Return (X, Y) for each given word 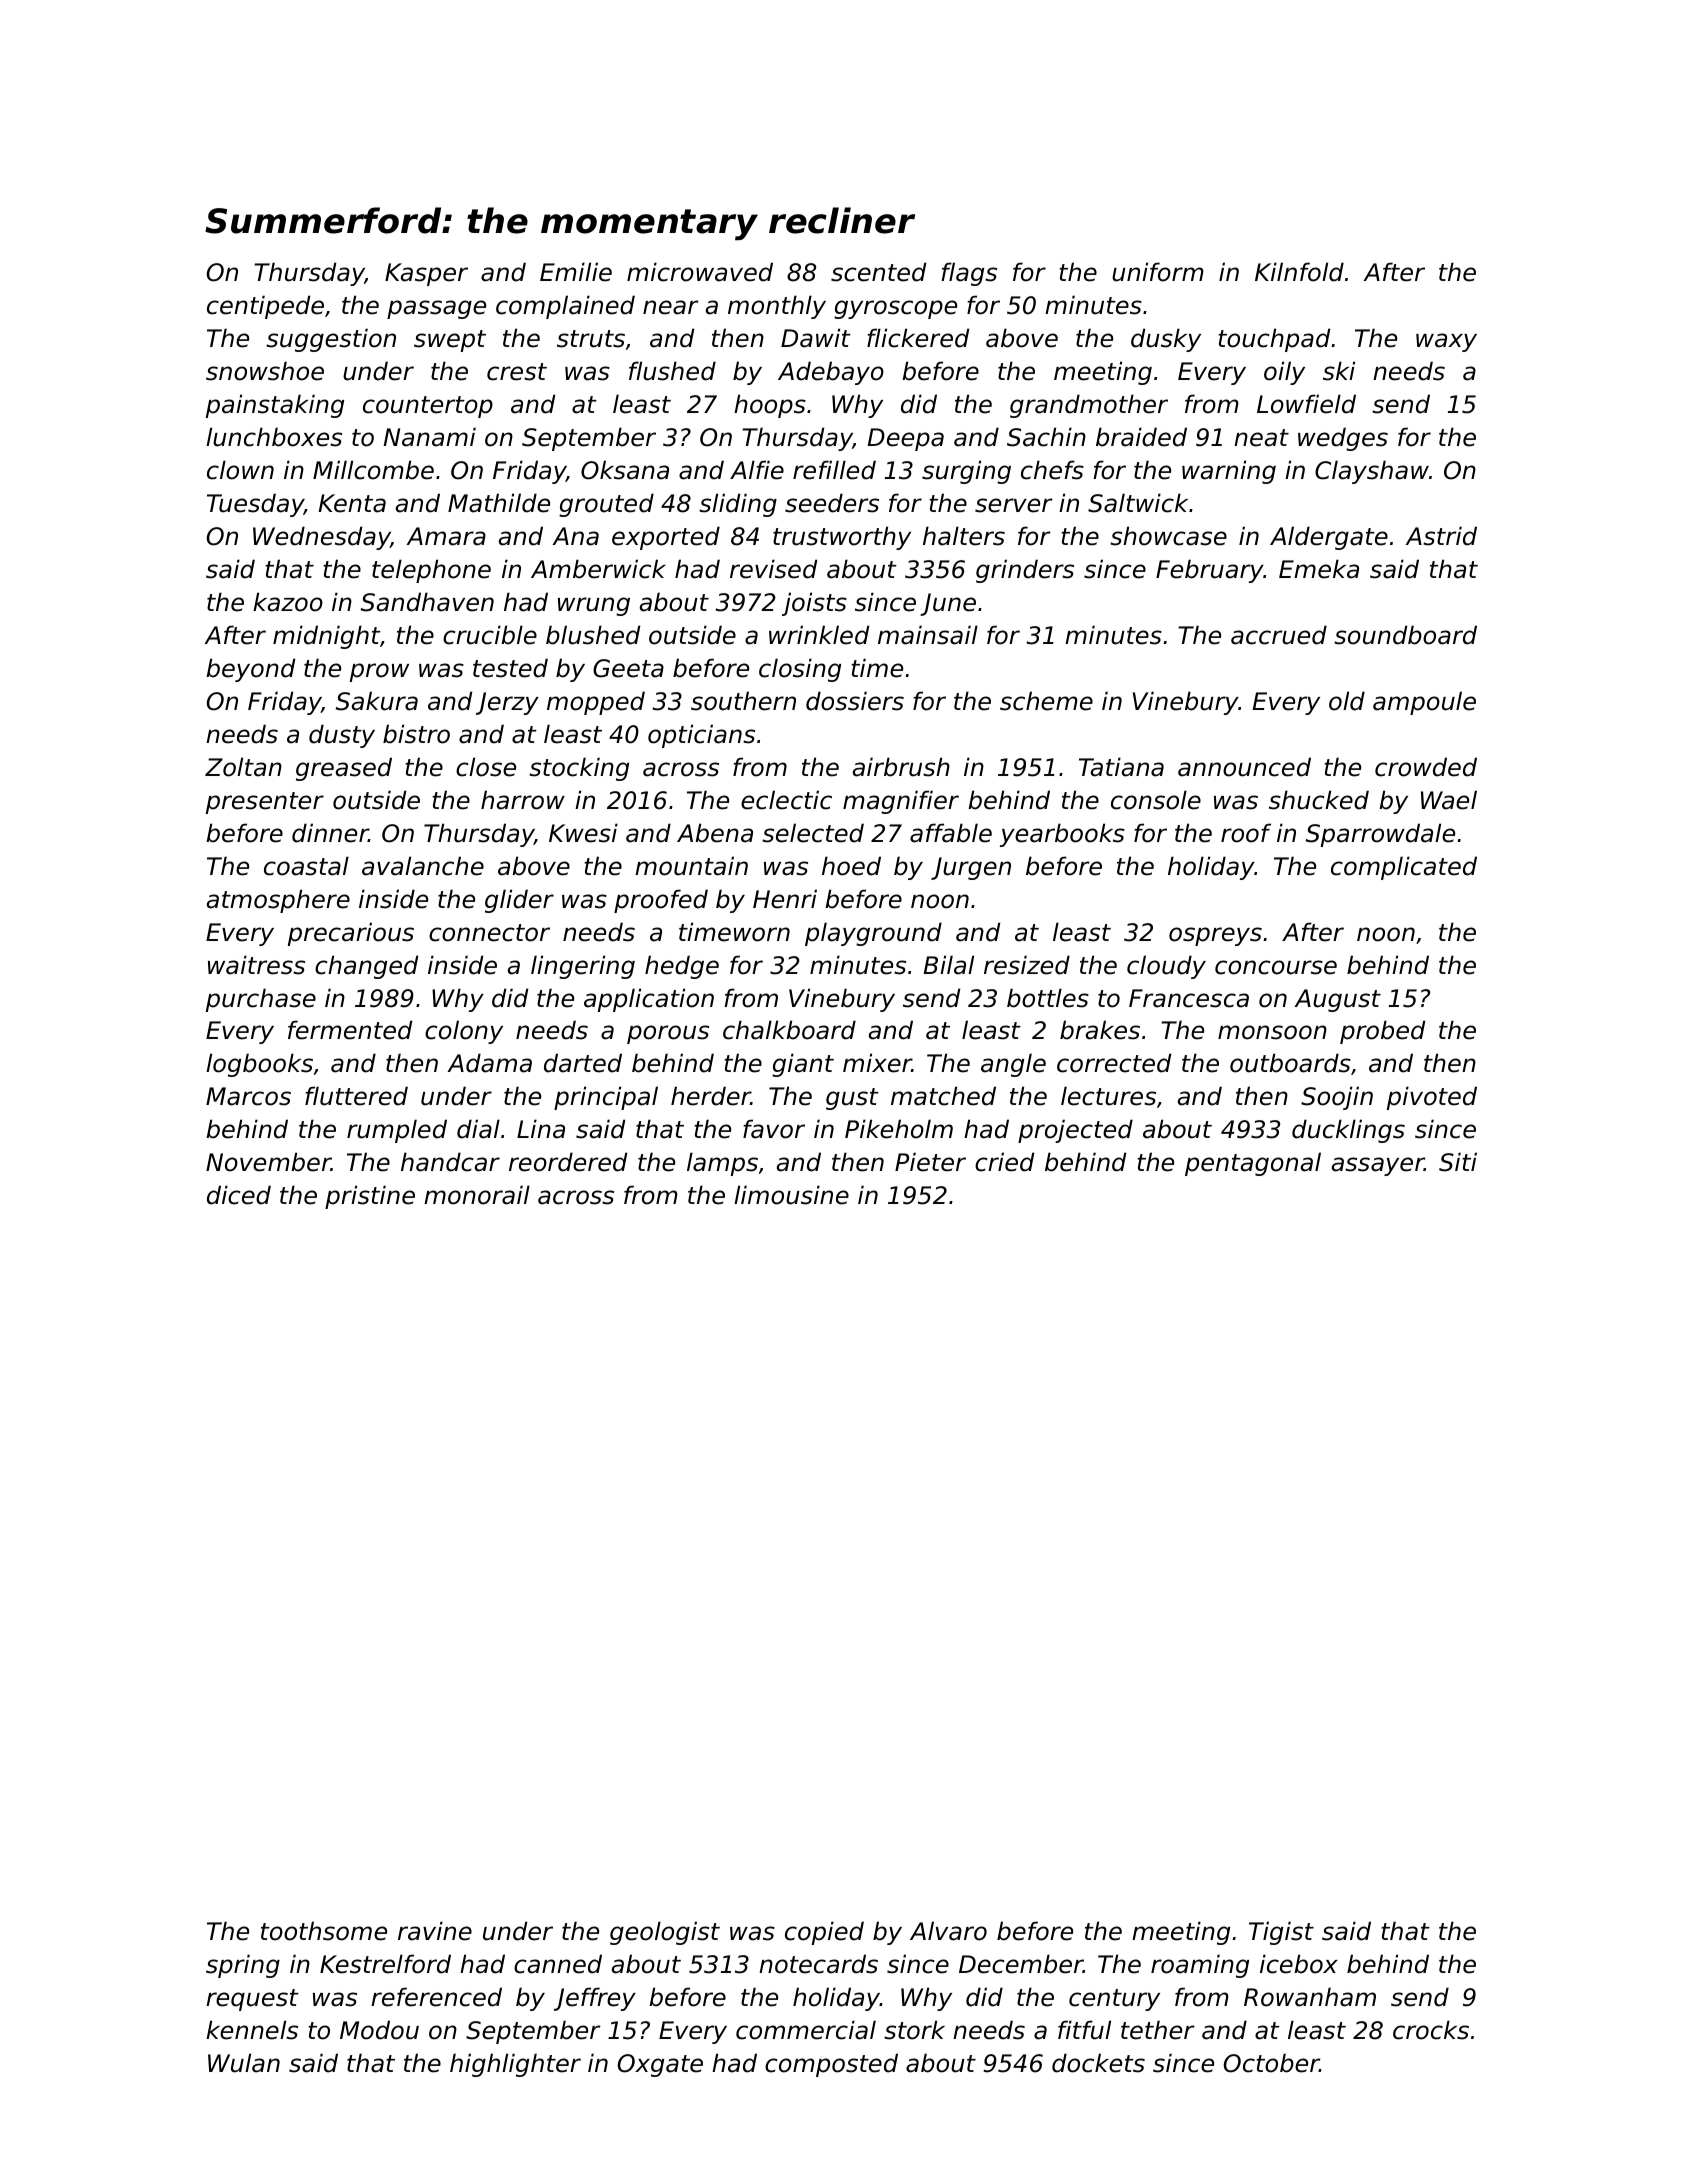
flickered (918, 338)
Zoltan (243, 767)
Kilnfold (1299, 272)
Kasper (426, 274)
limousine (791, 1195)
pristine (370, 1197)
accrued (1279, 635)
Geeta (628, 668)
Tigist (1281, 1933)
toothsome (324, 1931)
